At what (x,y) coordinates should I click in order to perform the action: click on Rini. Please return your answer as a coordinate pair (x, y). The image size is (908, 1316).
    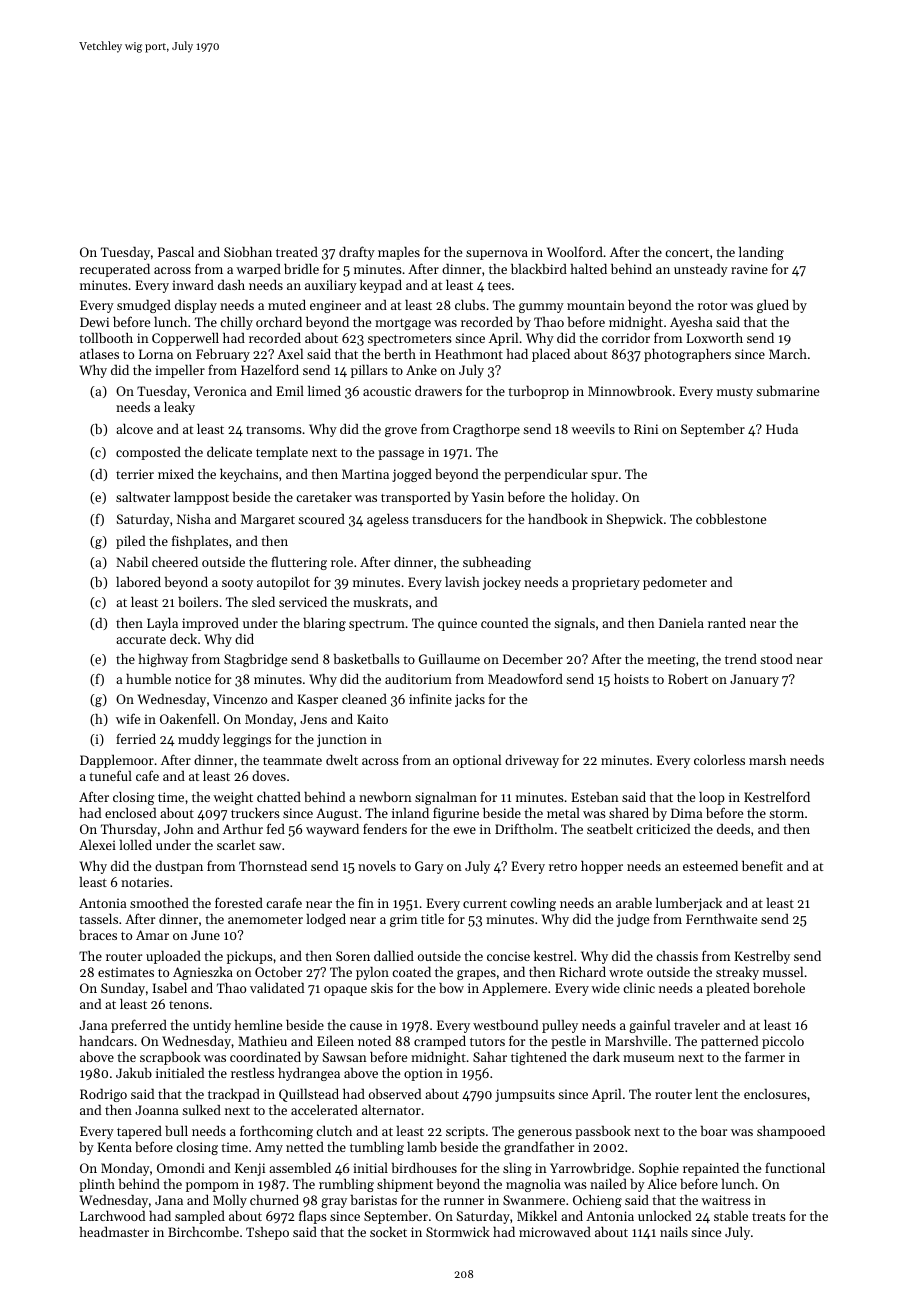
    Looking at the image, I should click on (646, 429).
